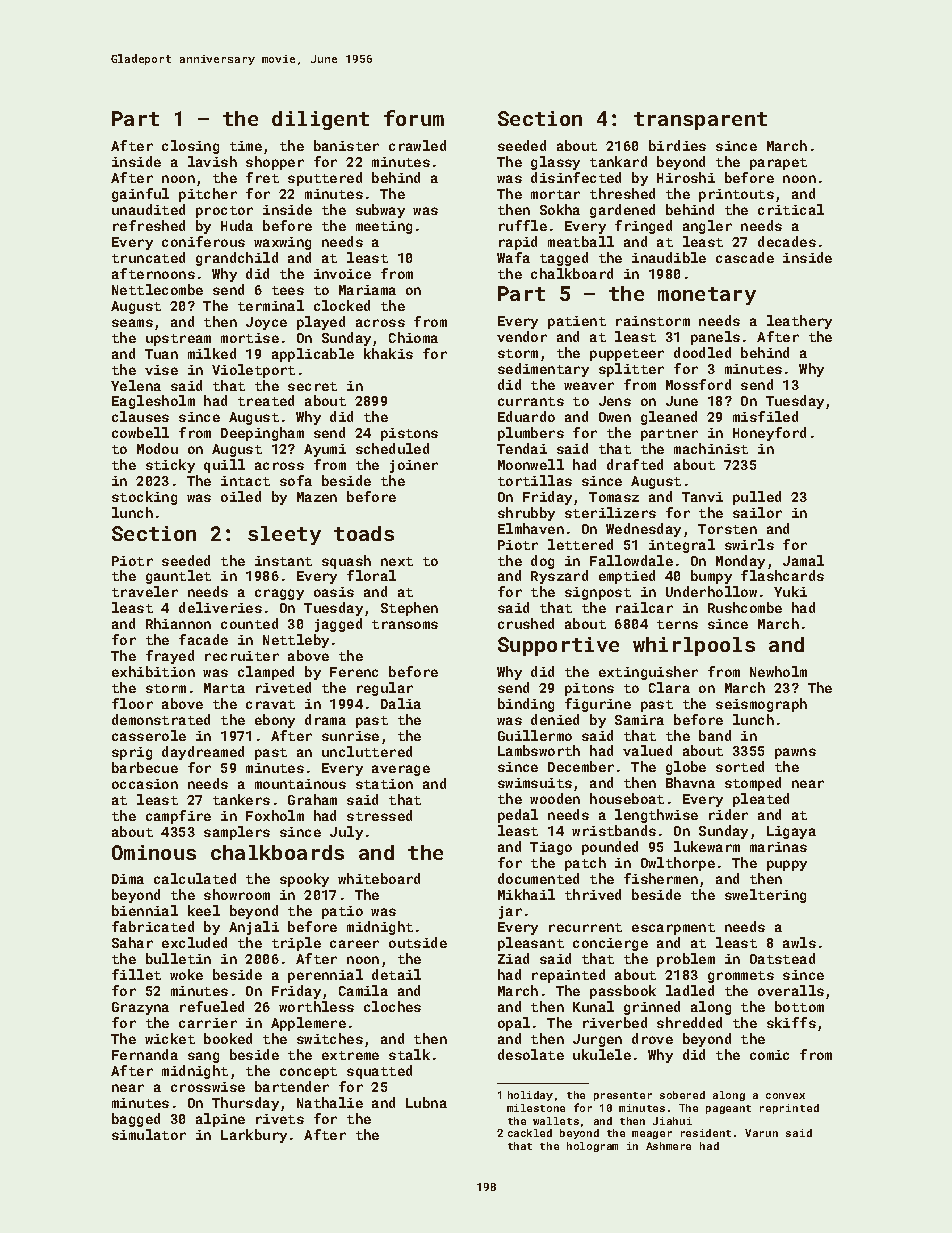  I want to click on scheduled, so click(392, 448).
